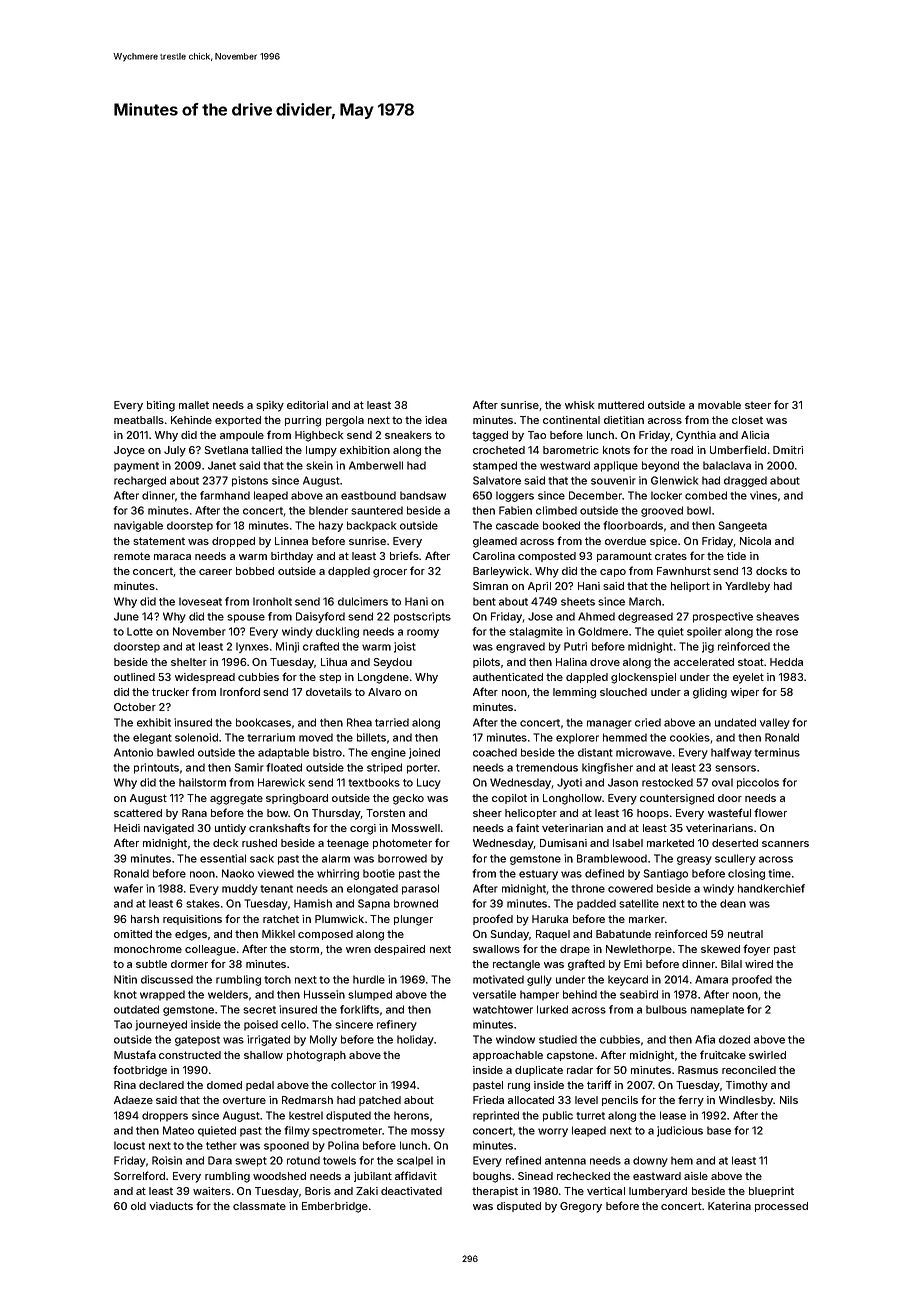  What do you see at coordinates (259, 1206) in the screenshot?
I see `classmate` at bounding box center [259, 1206].
